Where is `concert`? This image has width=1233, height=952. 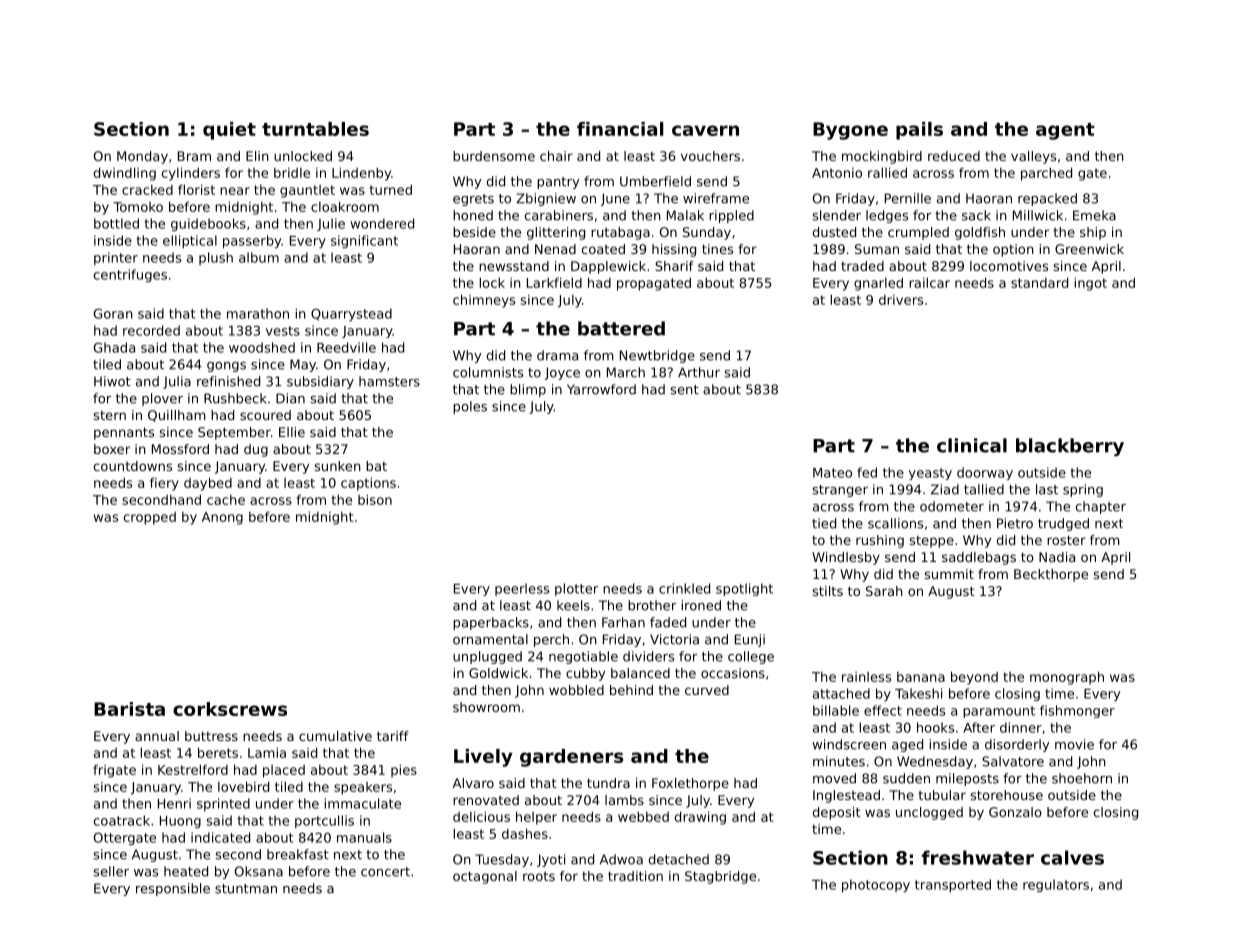 concert is located at coordinates (385, 872).
